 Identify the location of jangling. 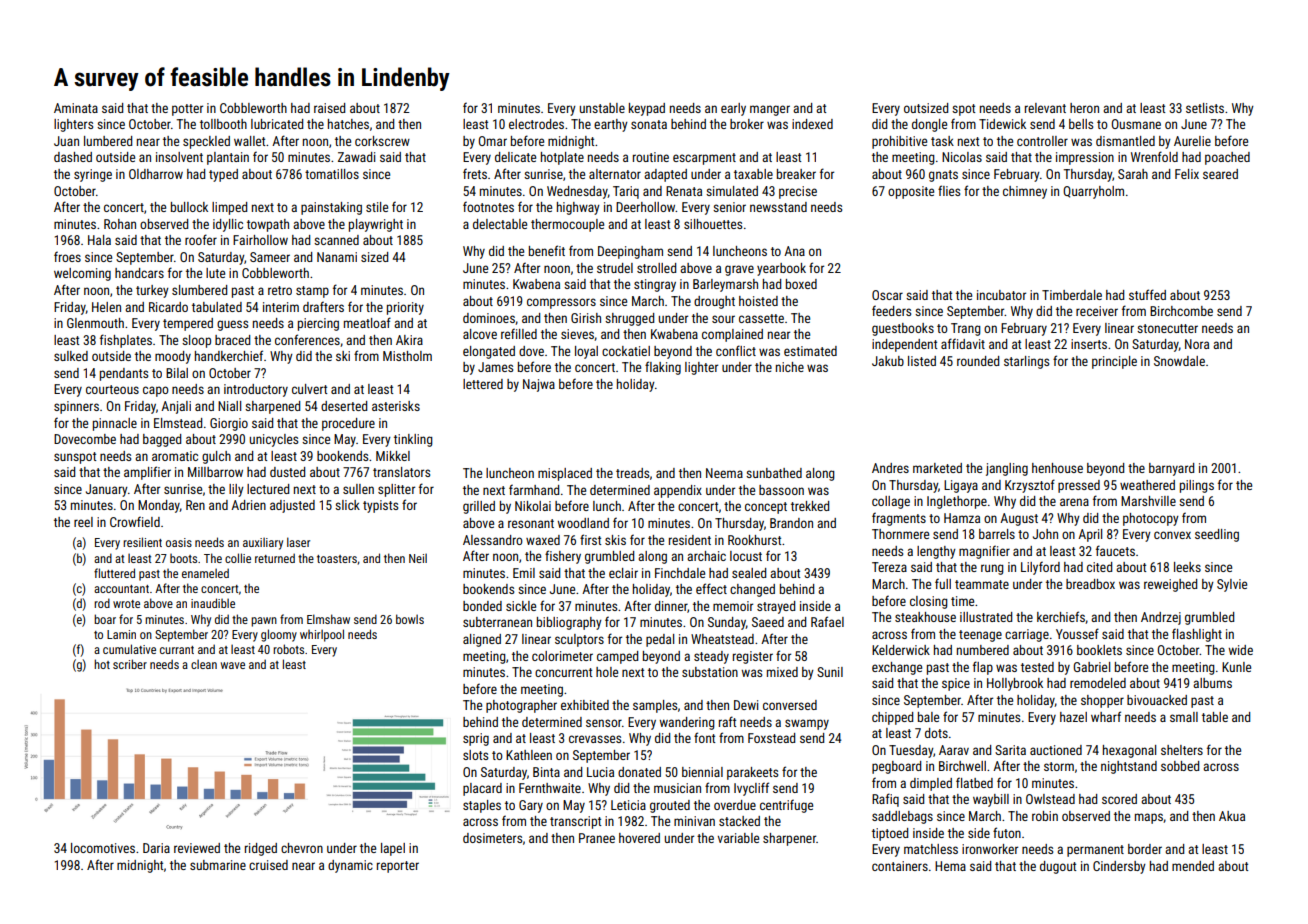
(1007, 469).
